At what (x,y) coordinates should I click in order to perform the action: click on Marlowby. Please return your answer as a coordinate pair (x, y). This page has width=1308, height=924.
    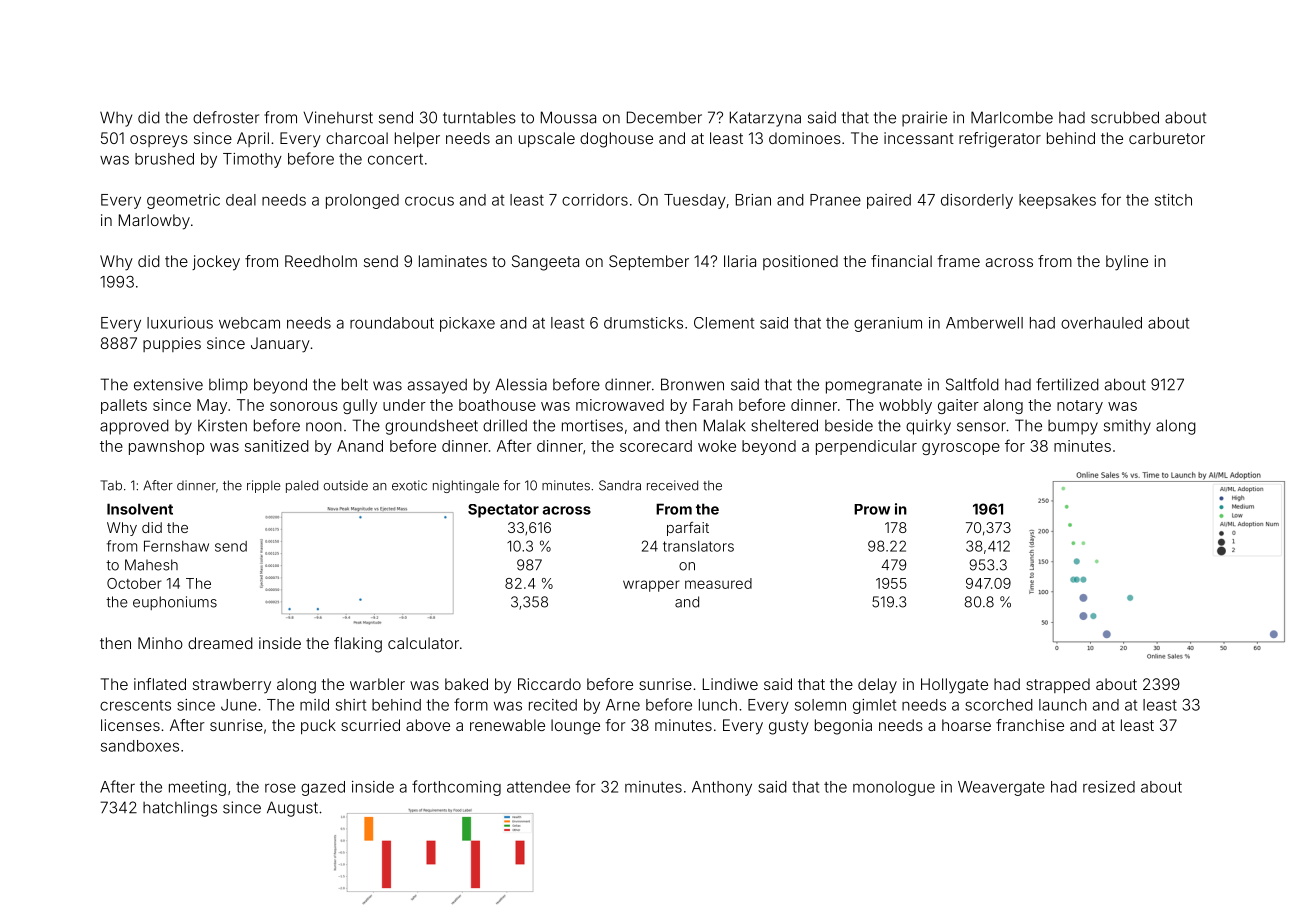
    Looking at the image, I should click on (154, 222).
